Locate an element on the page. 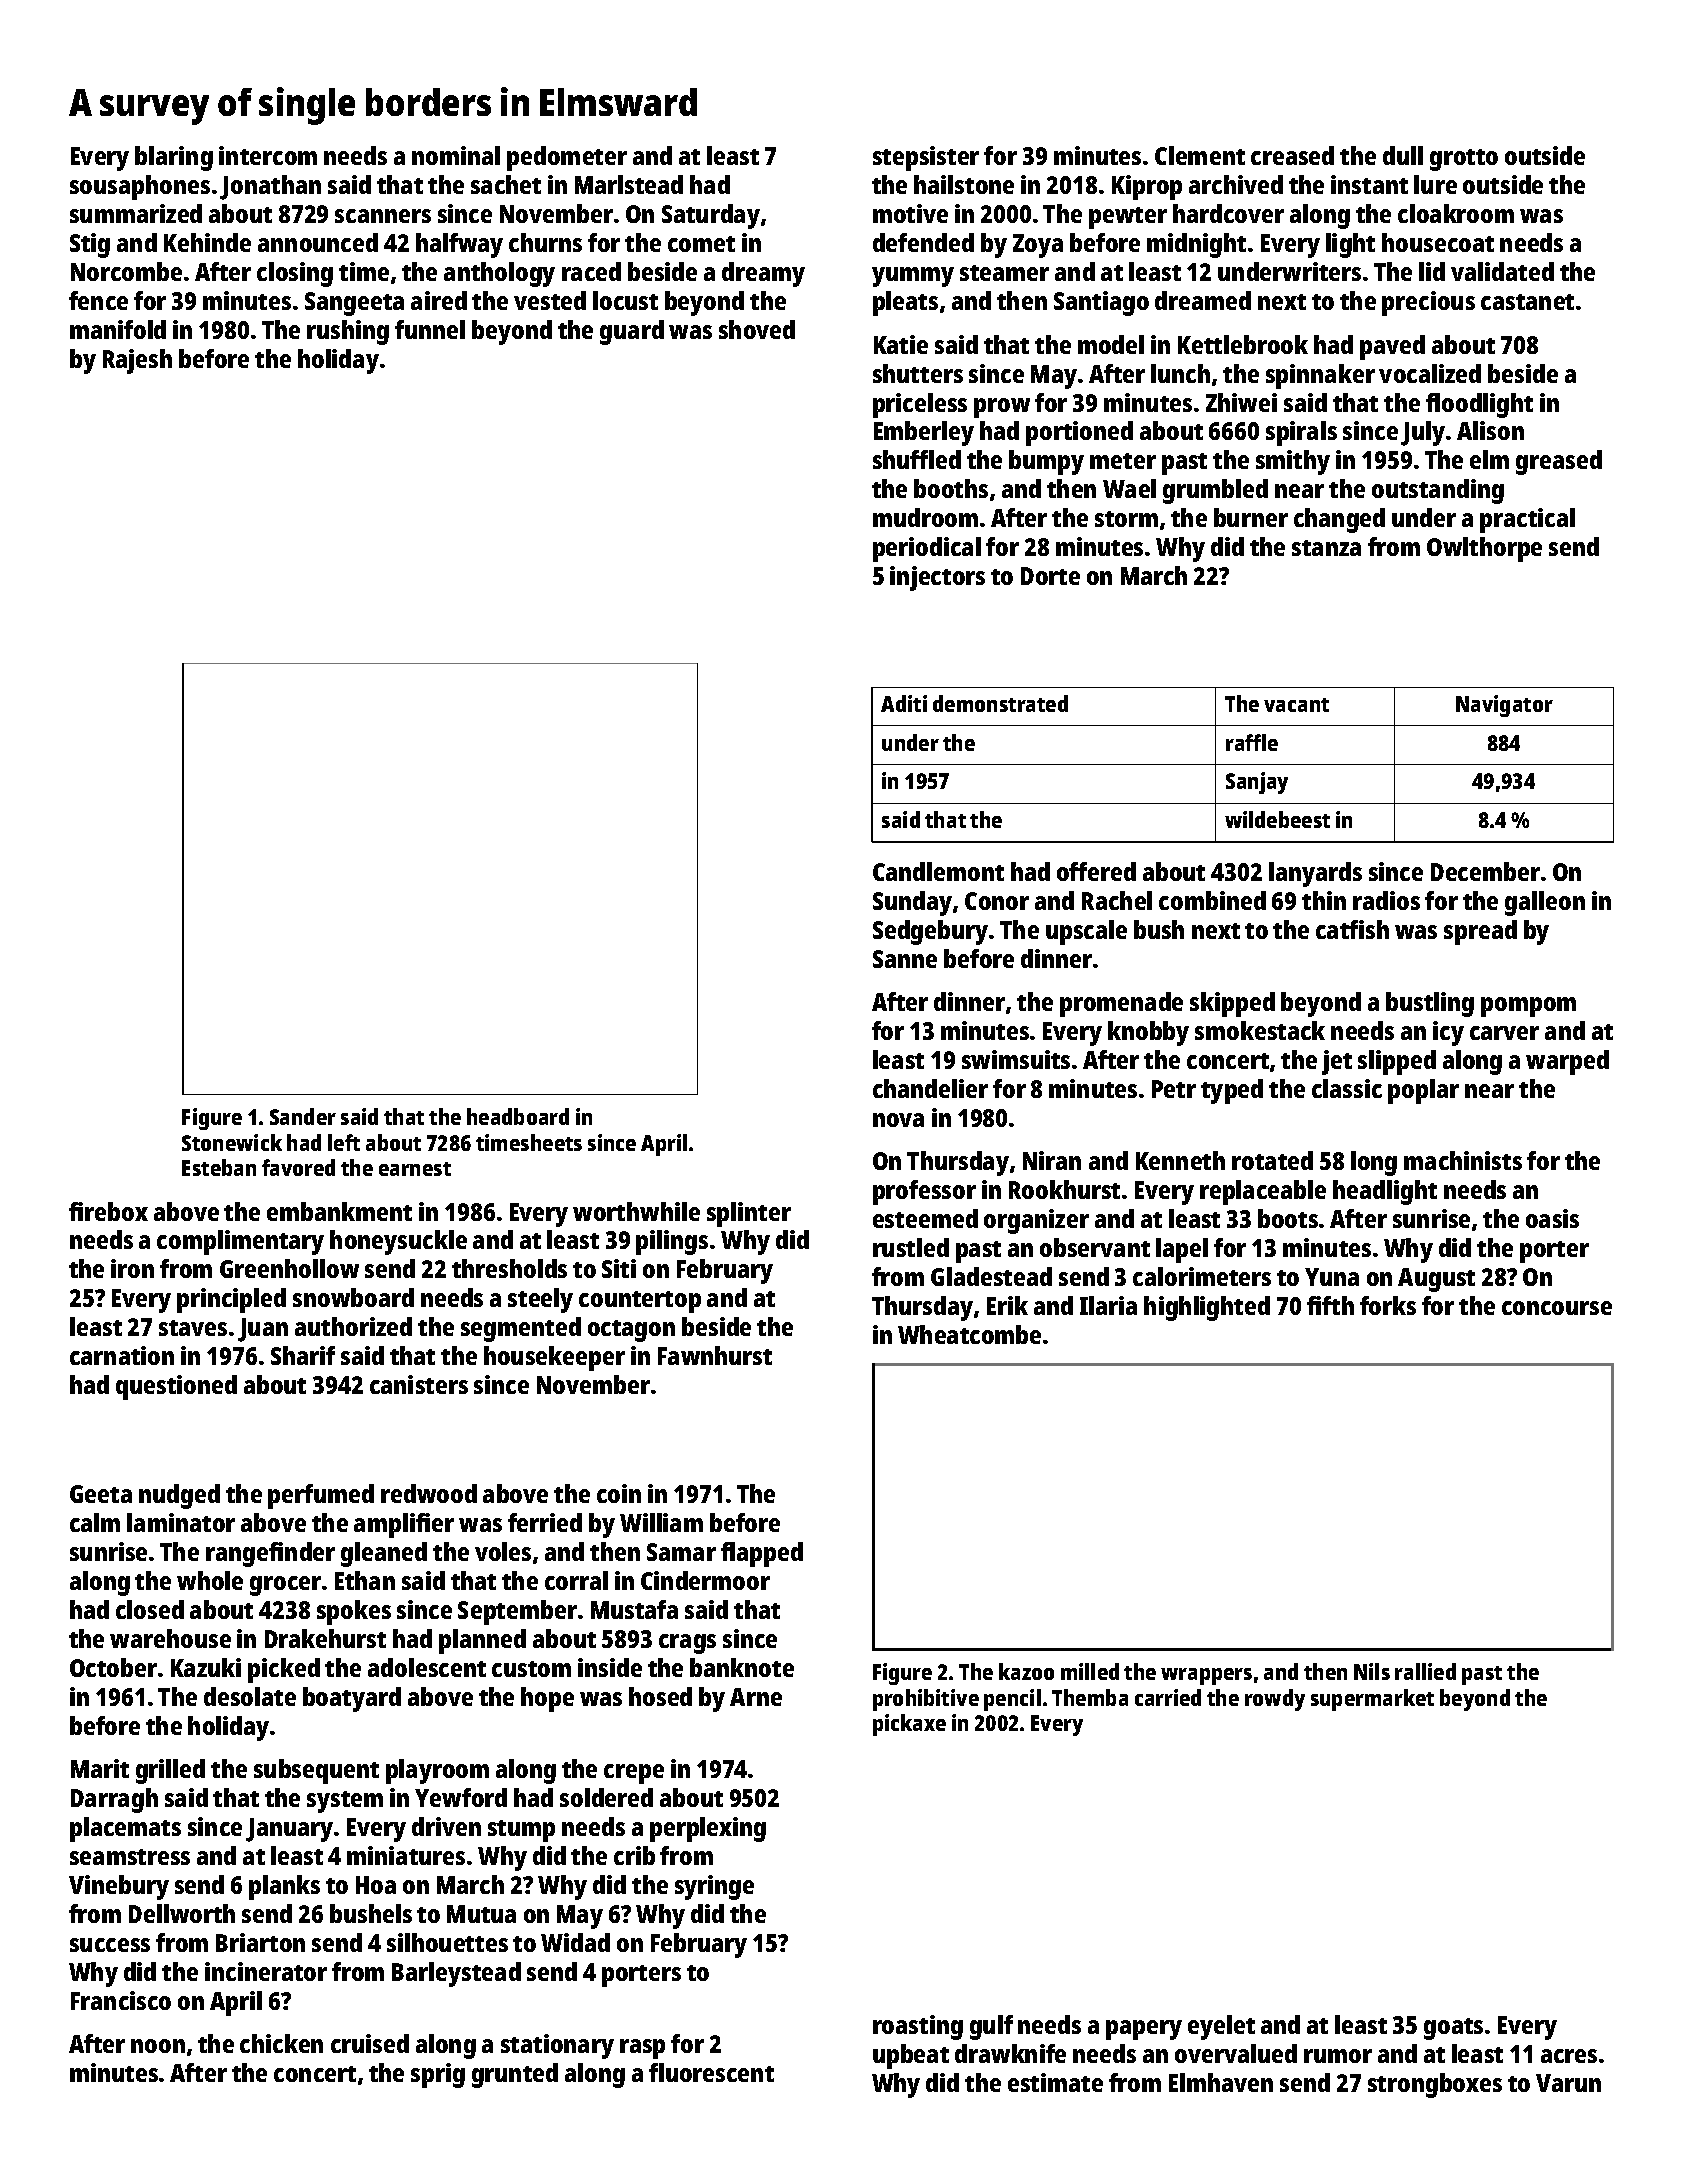 This image has height=2178, width=1683. greased is located at coordinates (1559, 462).
